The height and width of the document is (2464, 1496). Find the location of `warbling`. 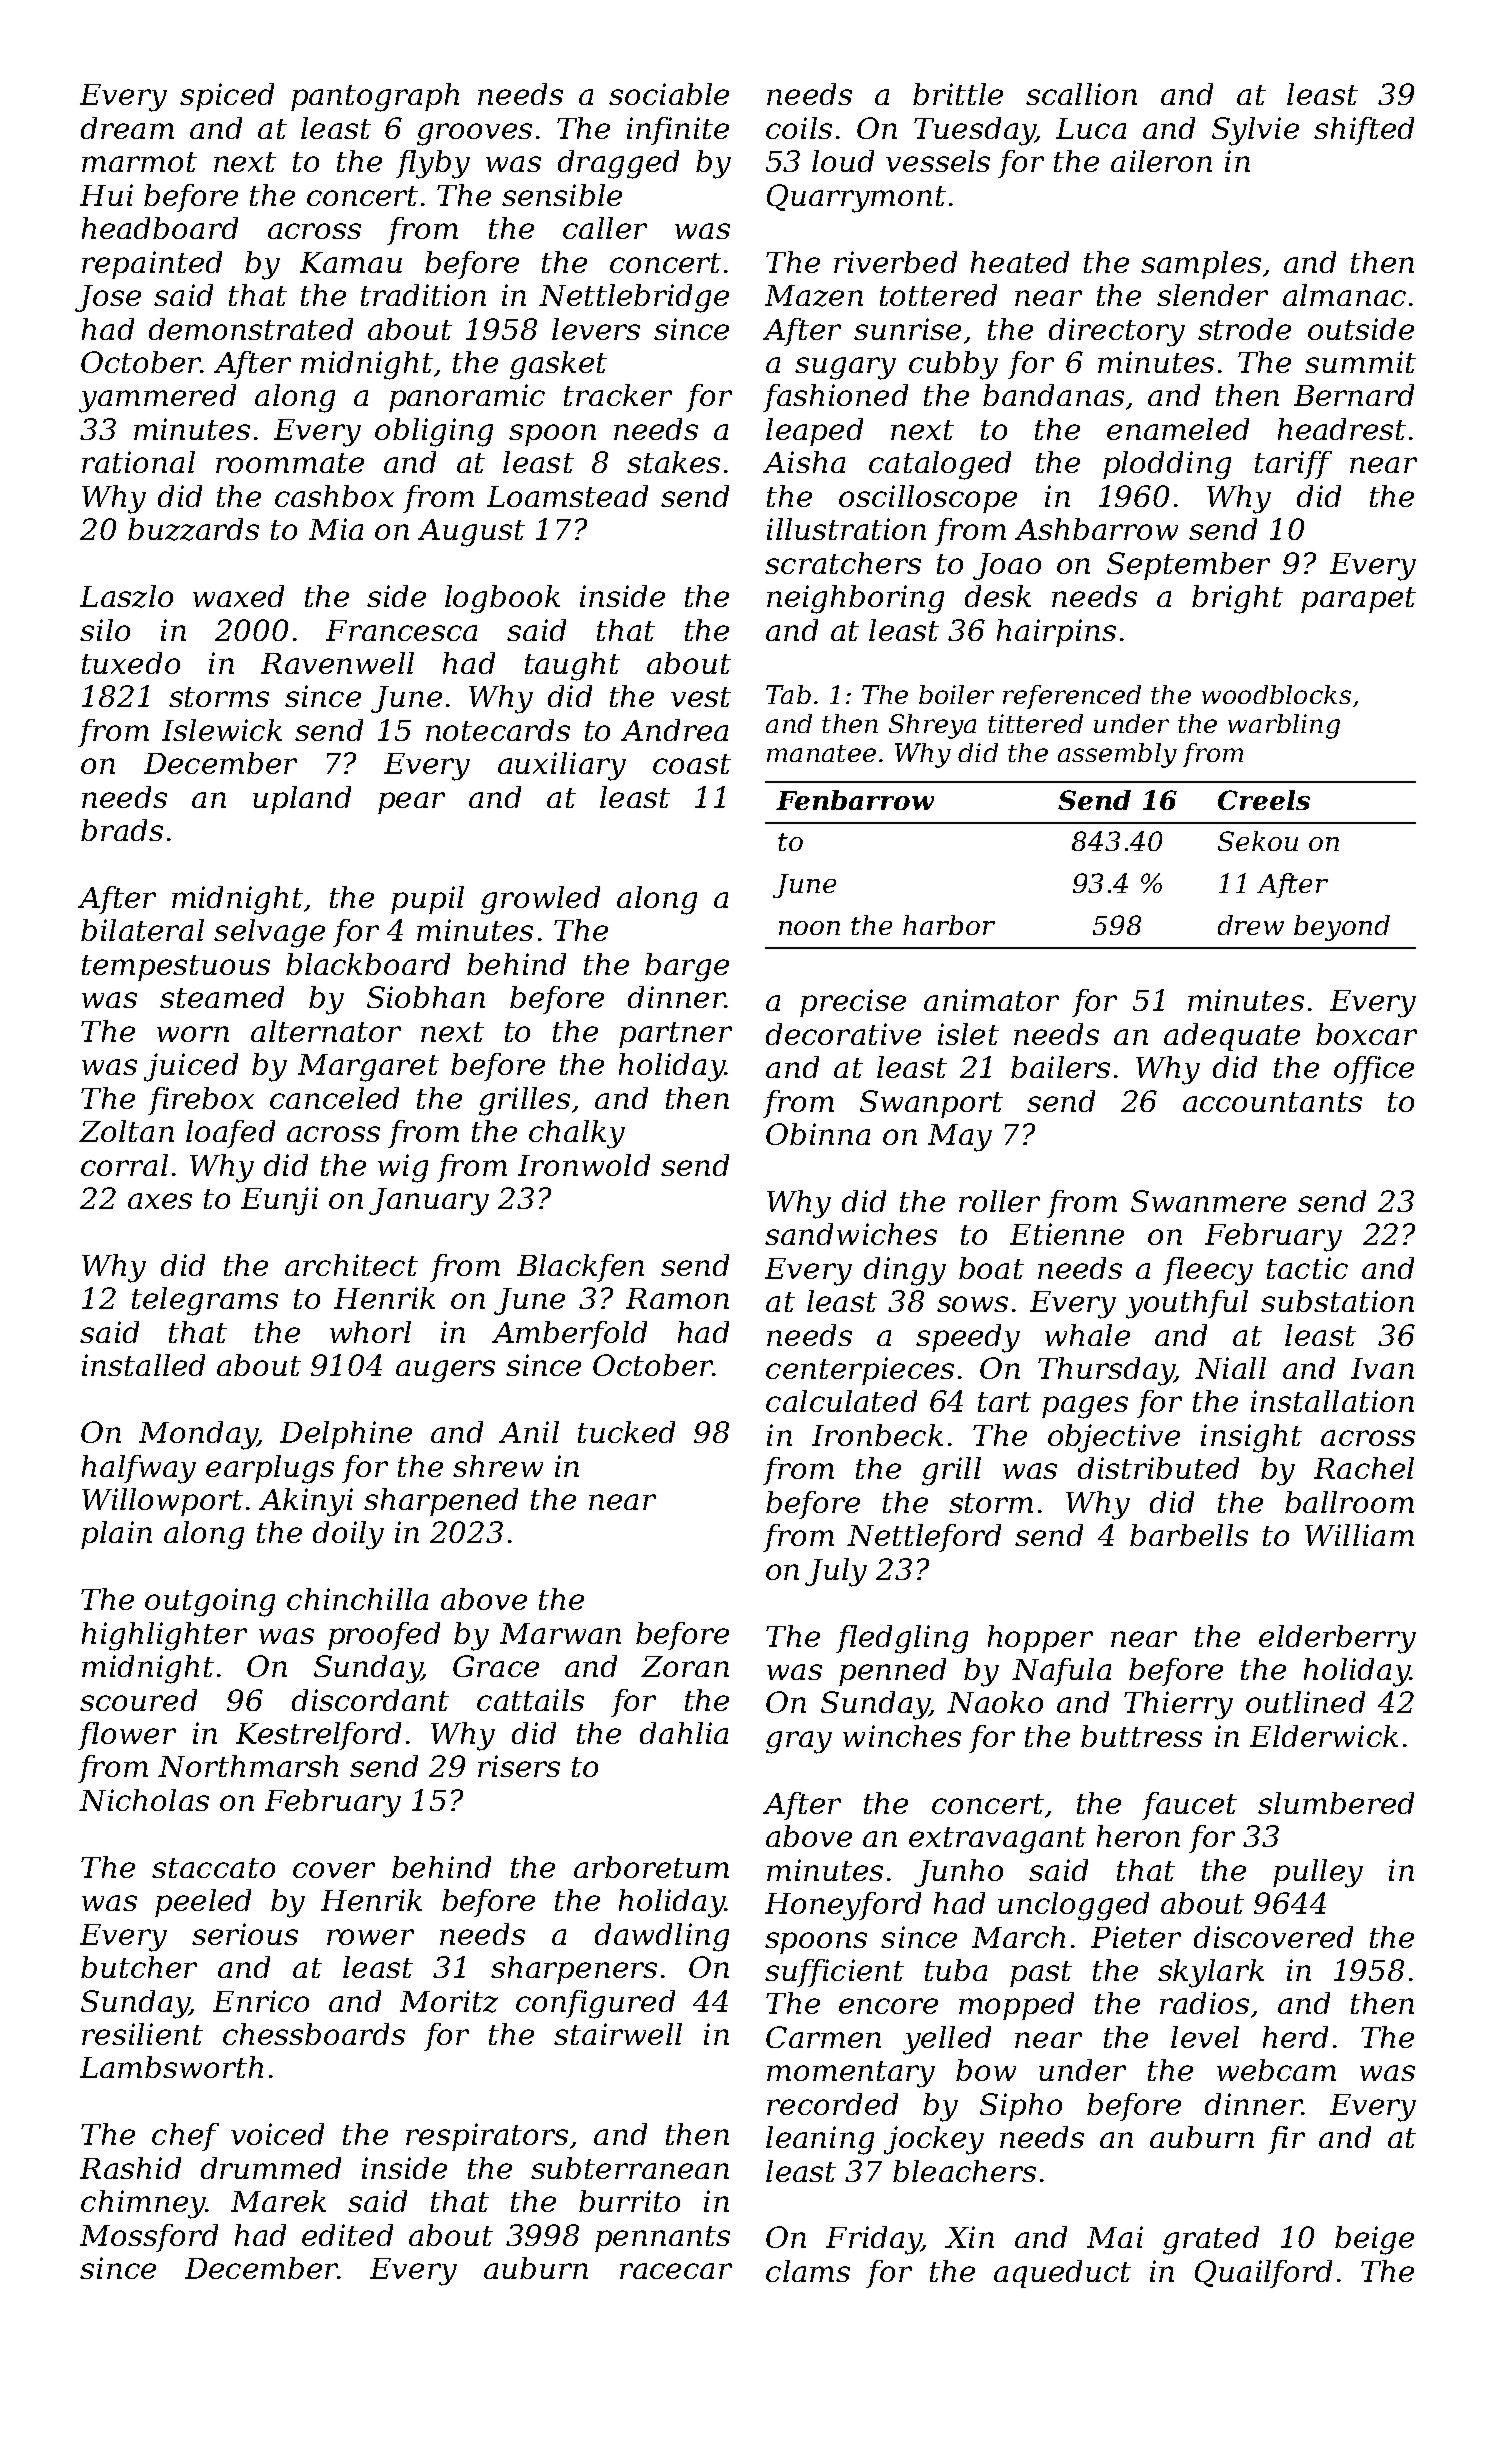

warbling is located at coordinates (1284, 726).
